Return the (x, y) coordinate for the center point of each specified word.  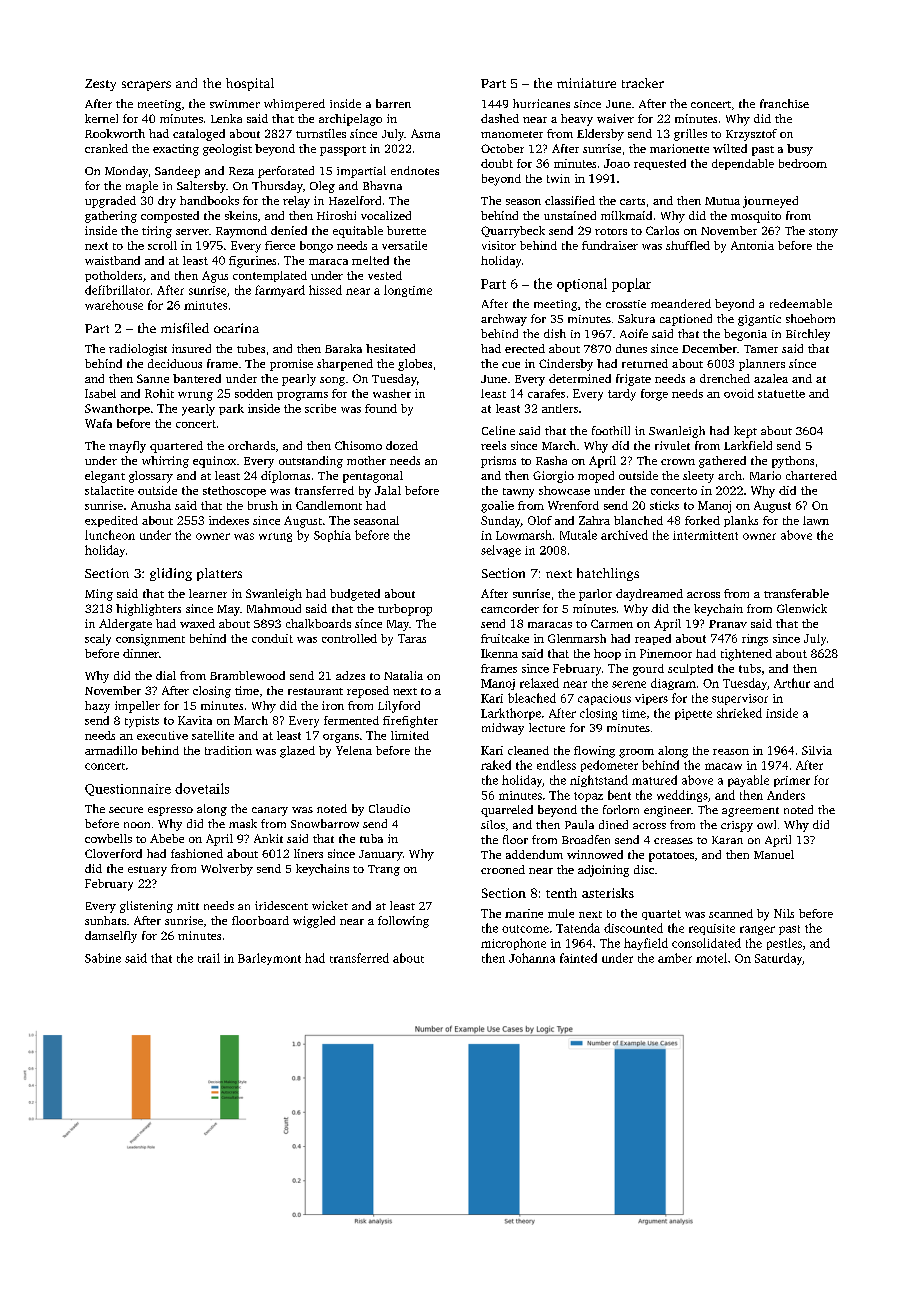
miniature (586, 83)
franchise (784, 103)
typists (142, 722)
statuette (781, 394)
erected (525, 348)
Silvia (817, 750)
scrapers (146, 86)
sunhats (105, 920)
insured (191, 348)
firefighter (410, 722)
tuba (371, 838)
